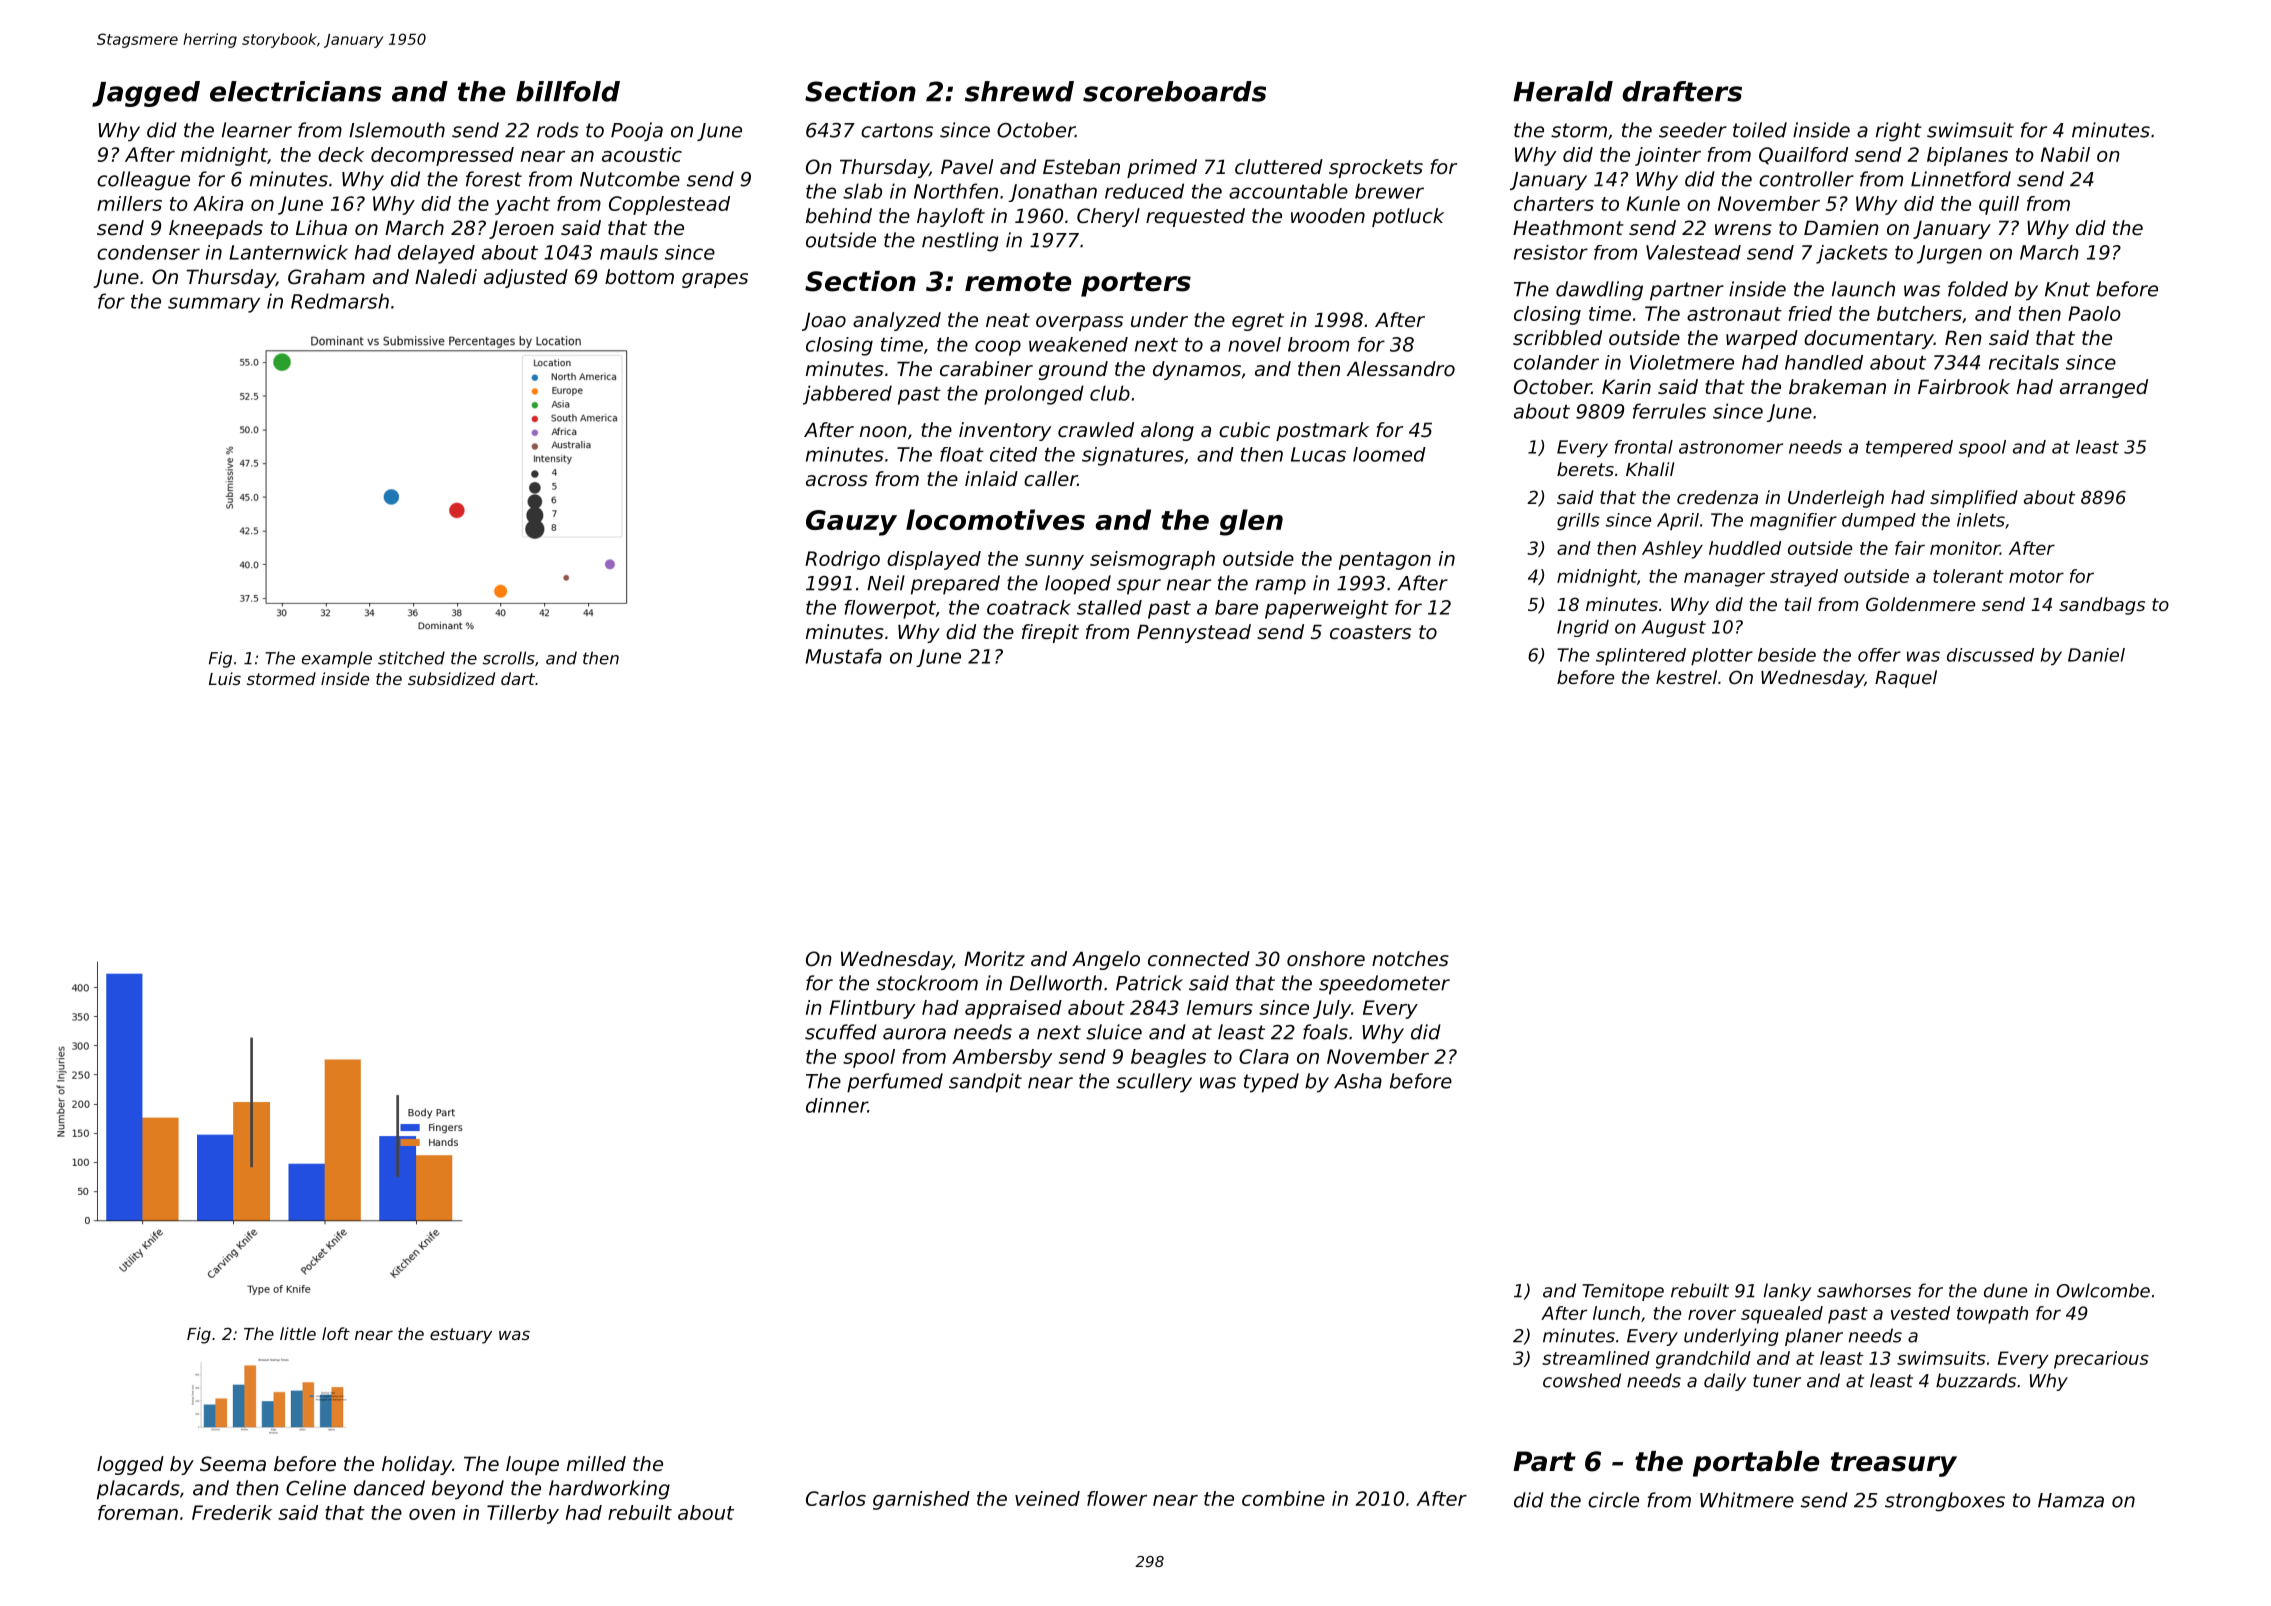 The image size is (2271, 1606). Describe the element at coordinates (1410, 959) in the screenshot. I see `notches` at that location.
